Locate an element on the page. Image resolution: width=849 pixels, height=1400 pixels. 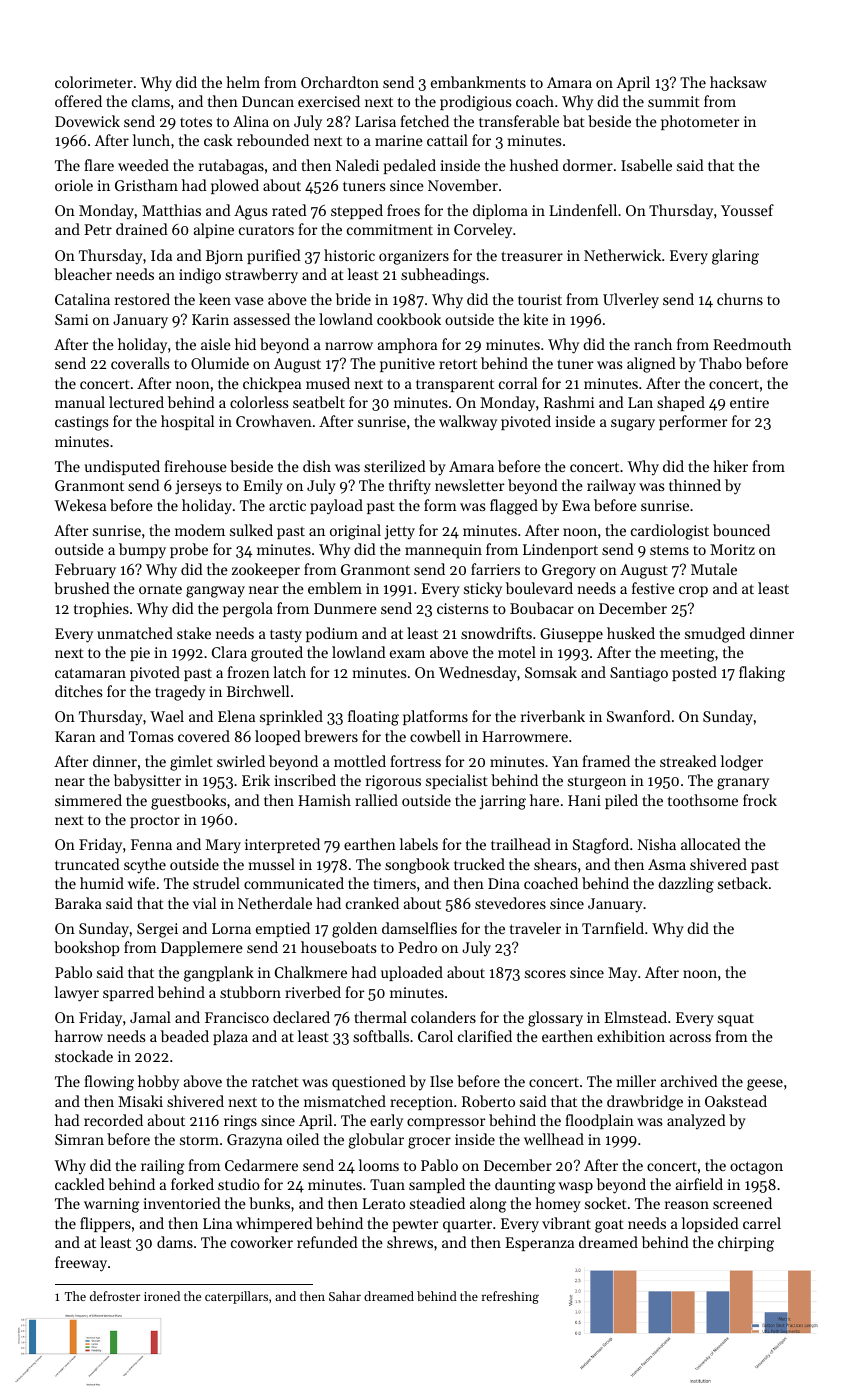
defroster is located at coordinates (115, 1296).
